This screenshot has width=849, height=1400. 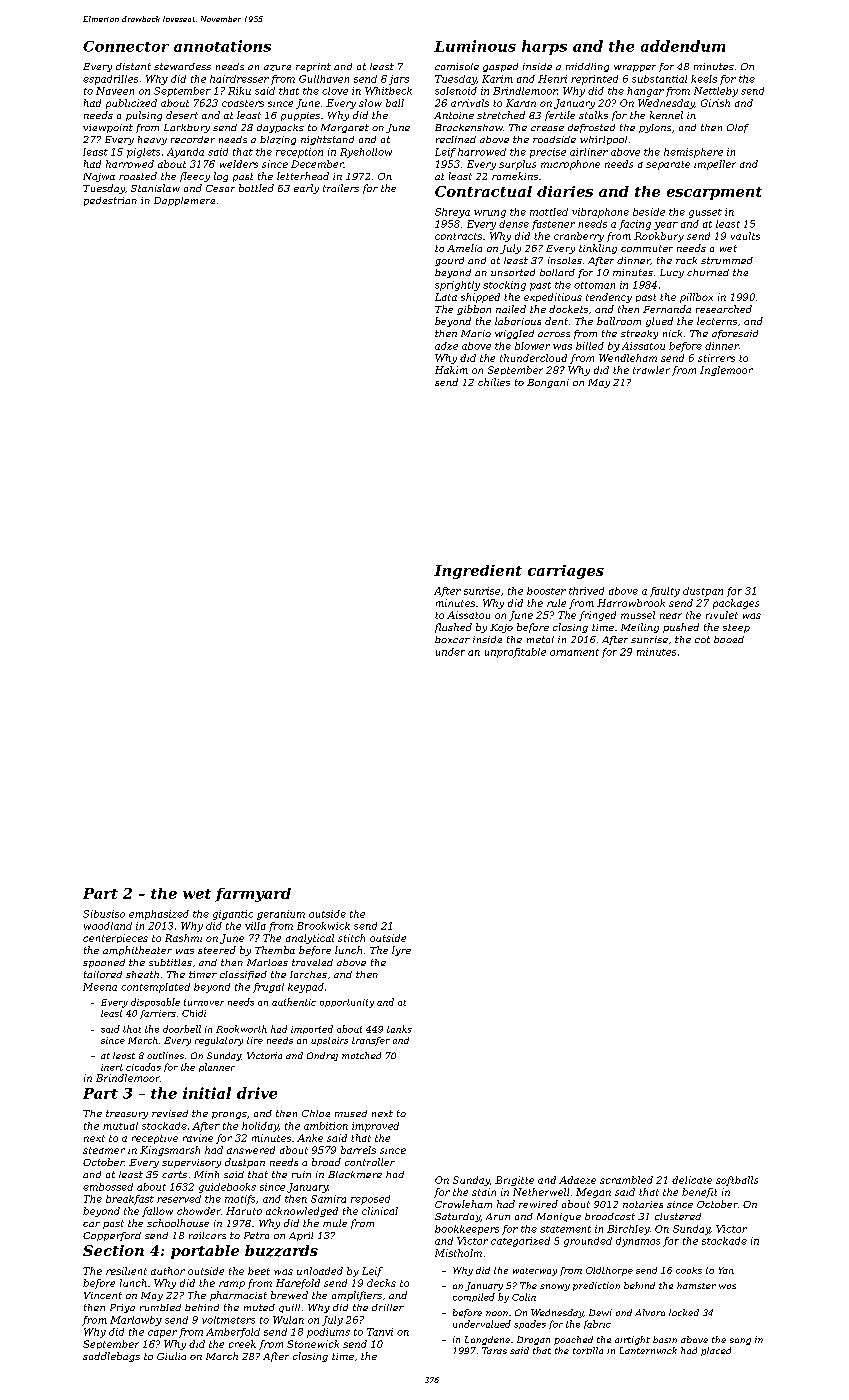 What do you see at coordinates (240, 1200) in the screenshot?
I see `motifs` at bounding box center [240, 1200].
